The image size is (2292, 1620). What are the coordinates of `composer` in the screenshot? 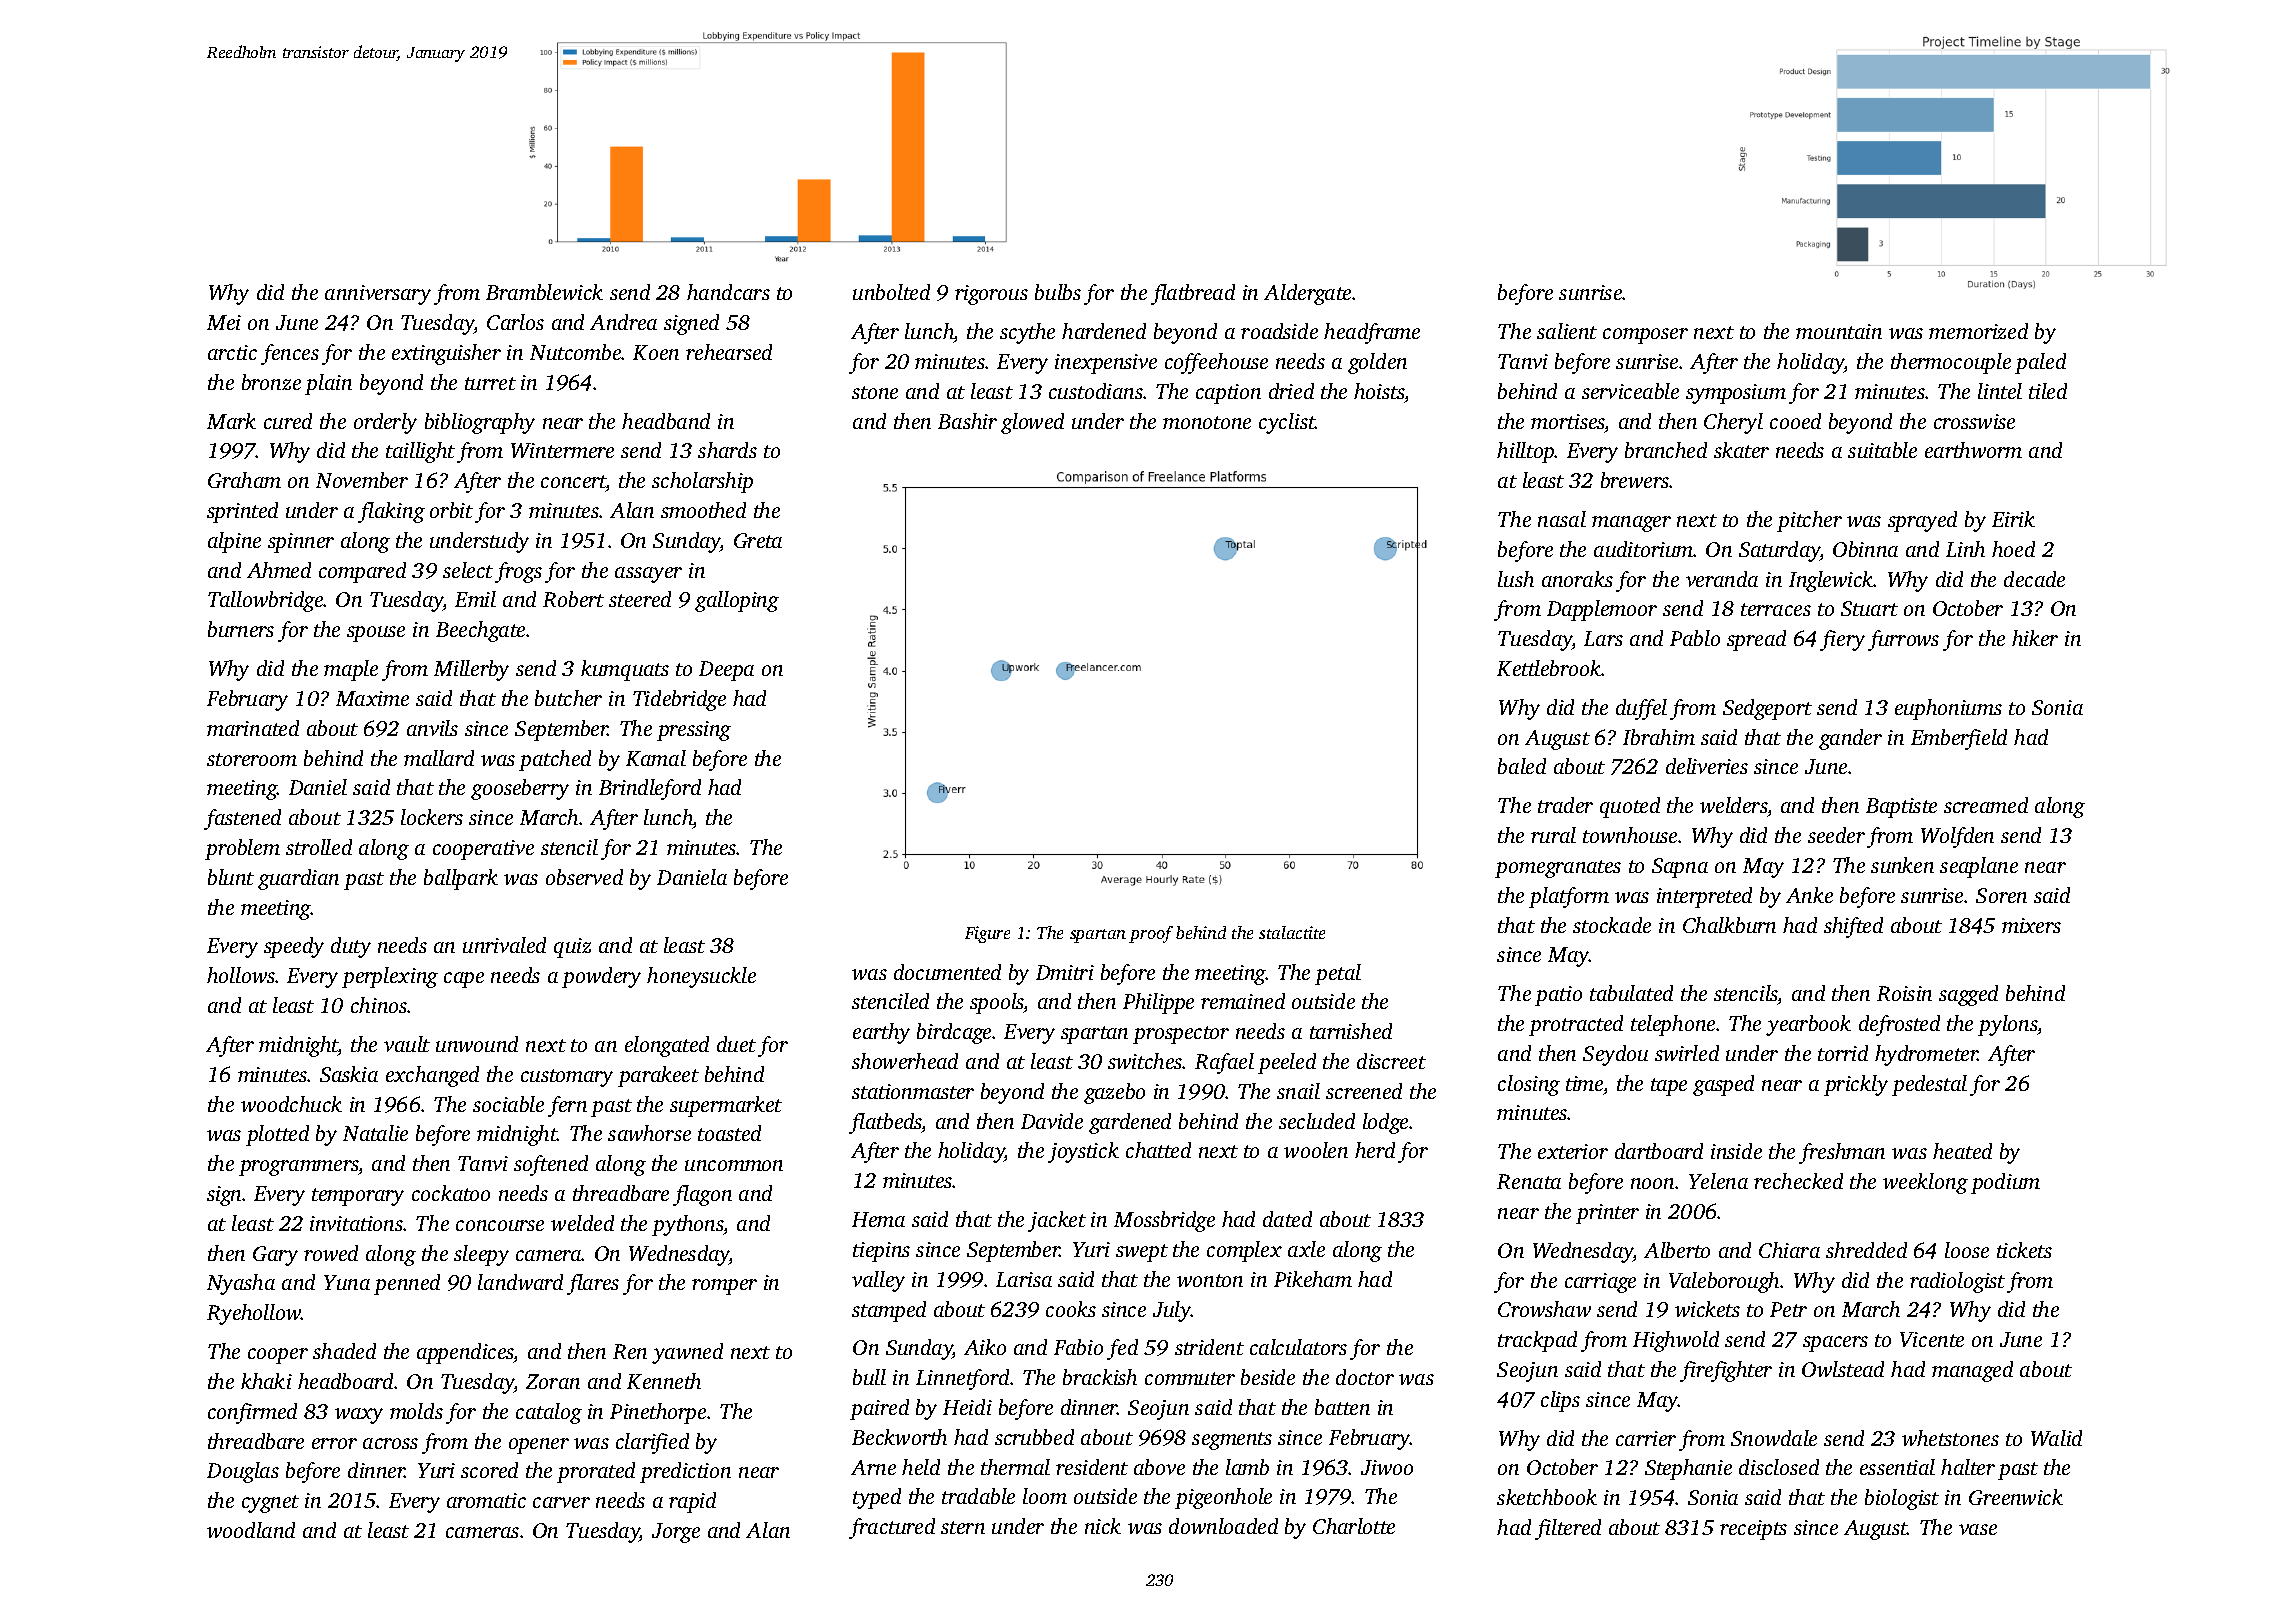 It's located at (1645, 336).
